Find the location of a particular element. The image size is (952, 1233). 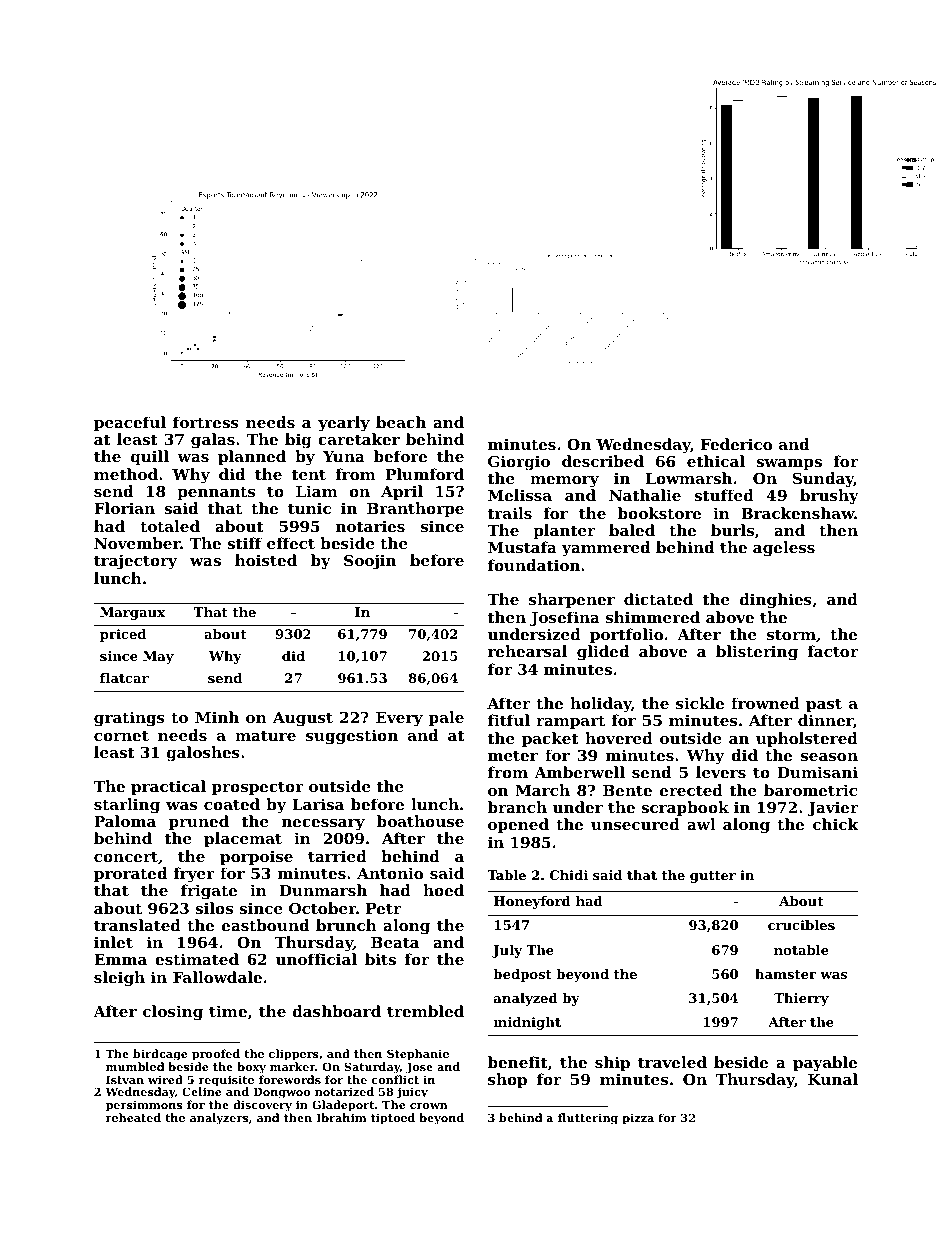

reheated is located at coordinates (133, 1117).
